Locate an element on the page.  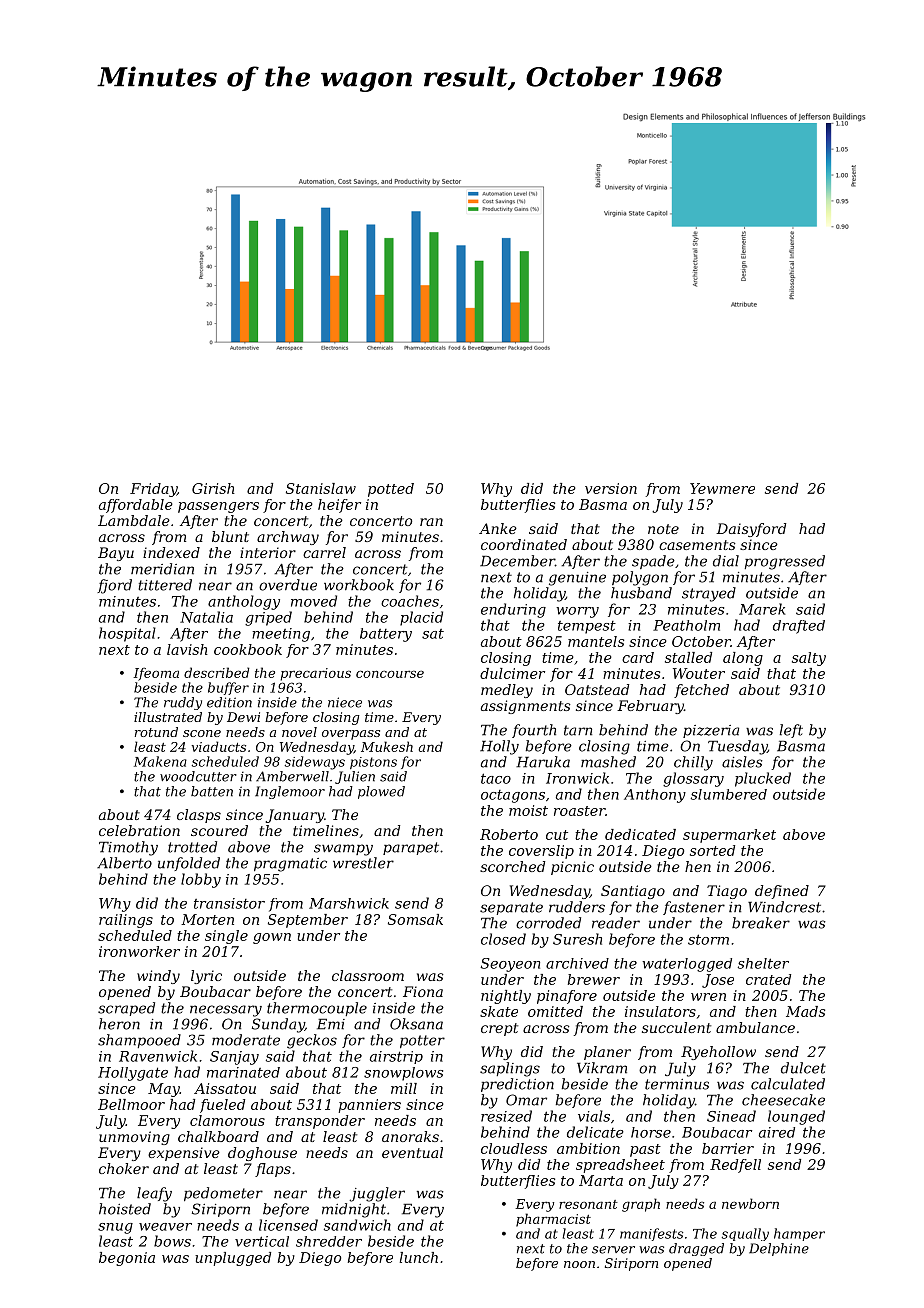
salty is located at coordinates (809, 659).
